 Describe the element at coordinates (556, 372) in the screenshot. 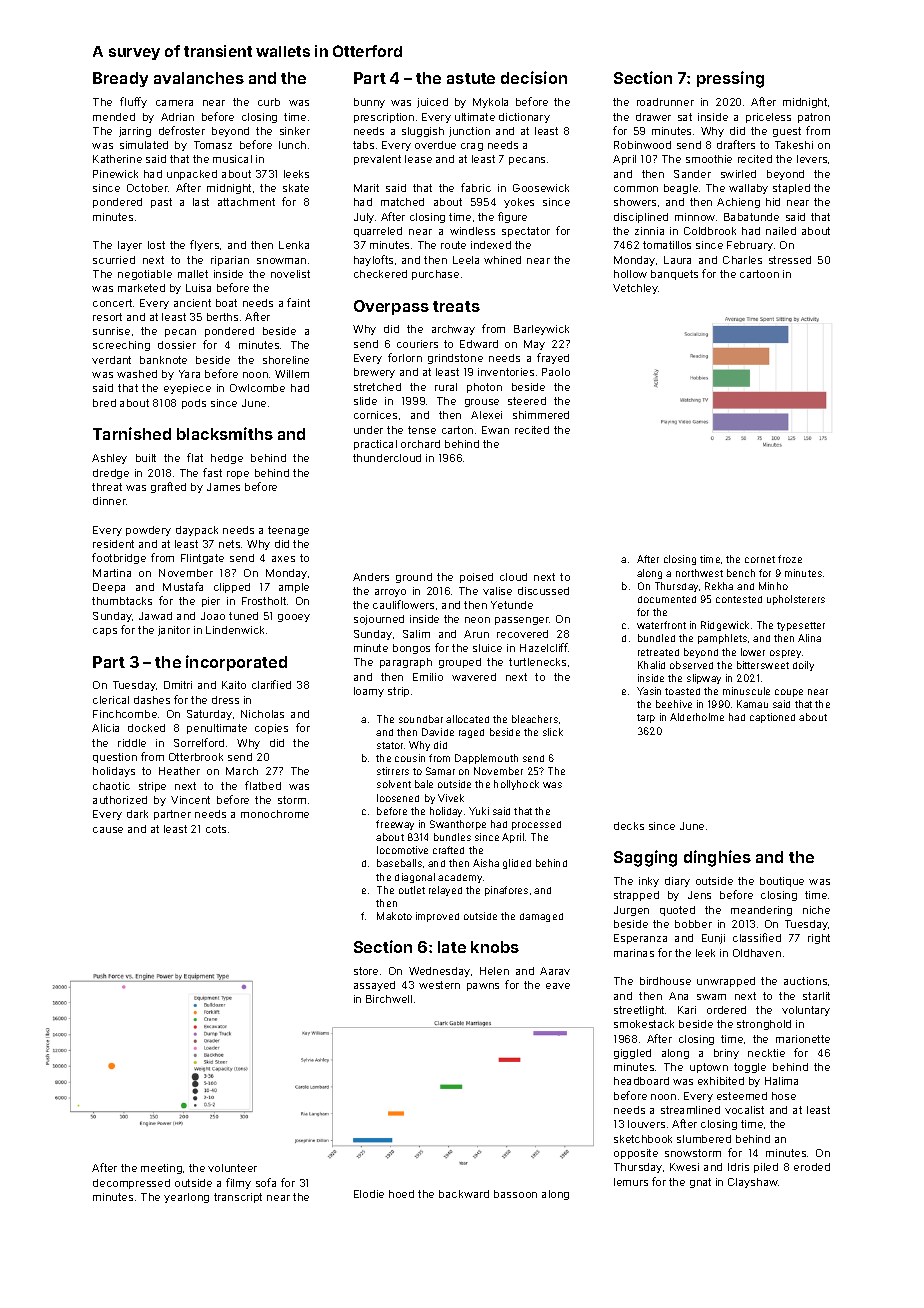

I see `Paolo` at that location.
